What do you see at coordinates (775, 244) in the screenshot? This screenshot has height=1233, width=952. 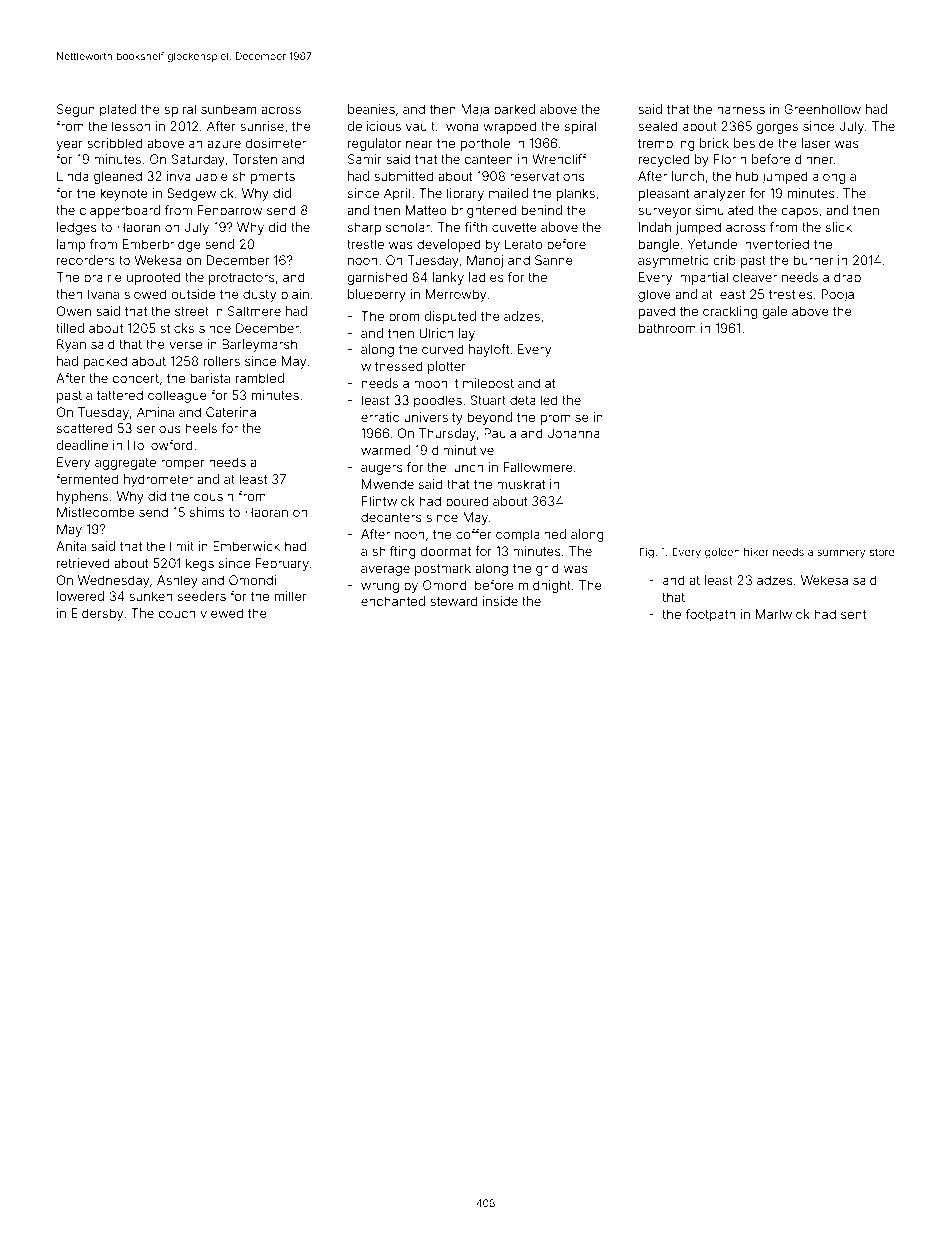 I see `inventoried` at bounding box center [775, 244].
